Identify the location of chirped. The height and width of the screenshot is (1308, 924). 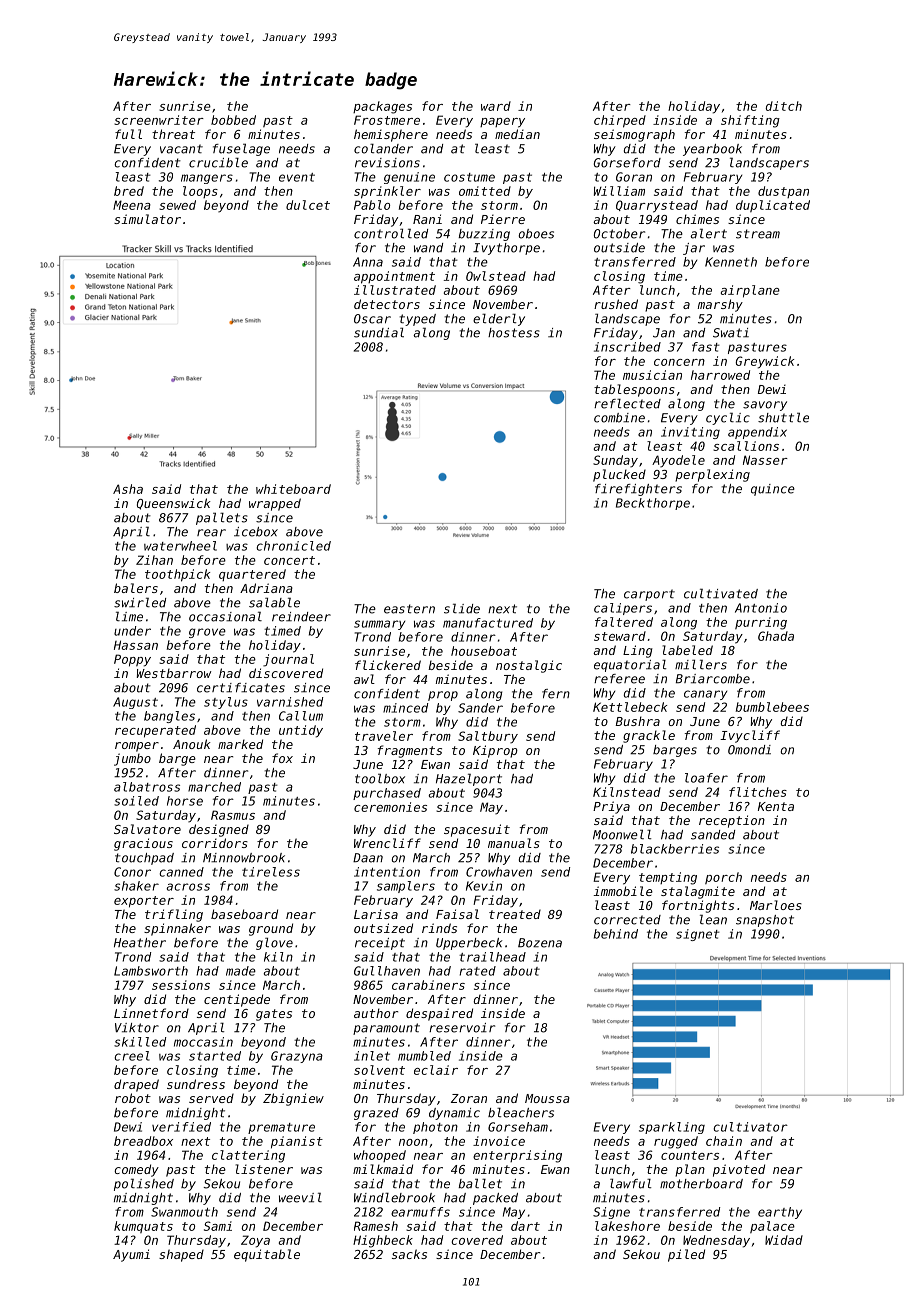
(620, 121).
